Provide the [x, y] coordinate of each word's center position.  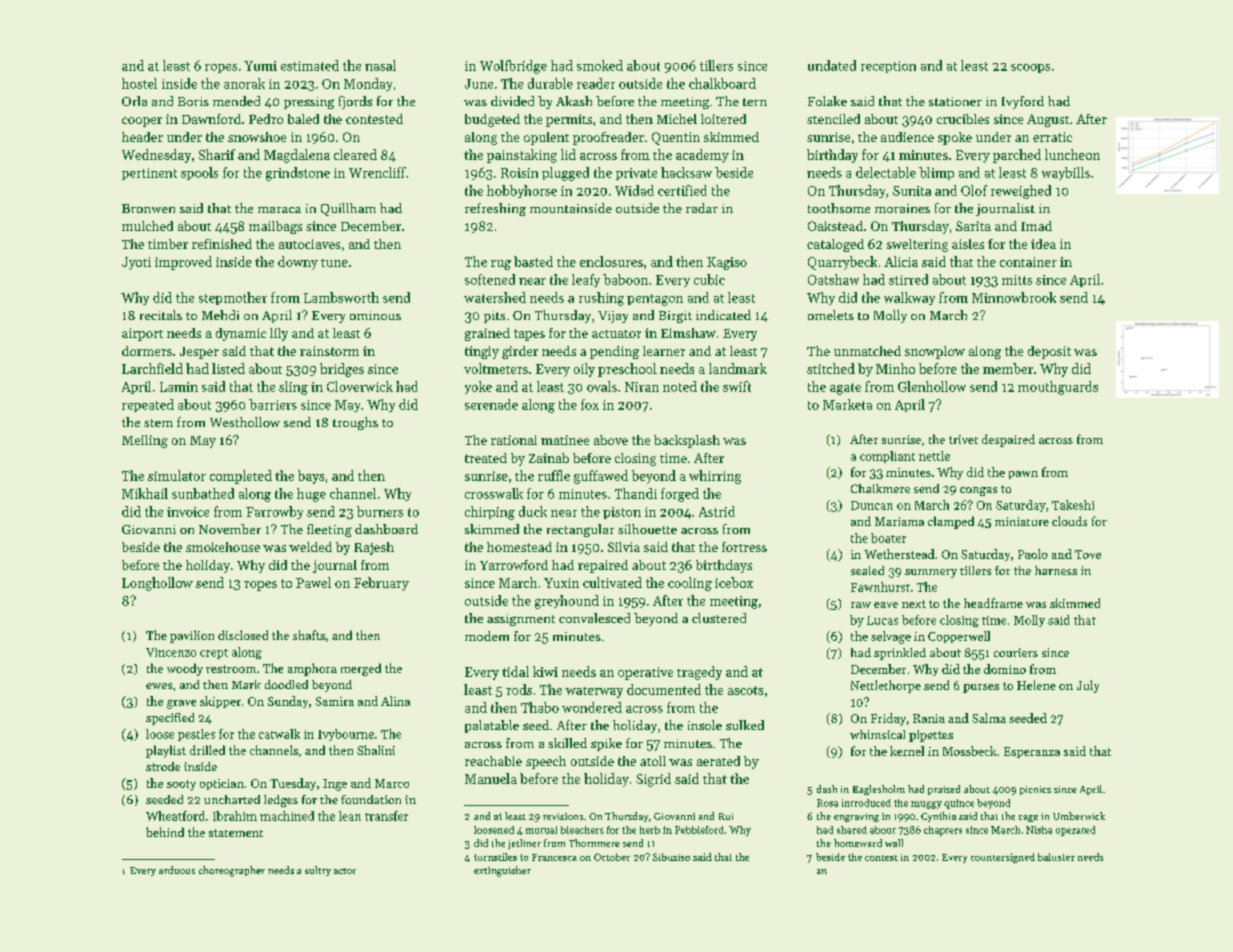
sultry [318, 871]
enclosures [611, 261]
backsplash [687, 441]
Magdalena [297, 156]
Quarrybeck [842, 263]
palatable [492, 726]
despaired [1008, 440]
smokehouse [223, 547]
